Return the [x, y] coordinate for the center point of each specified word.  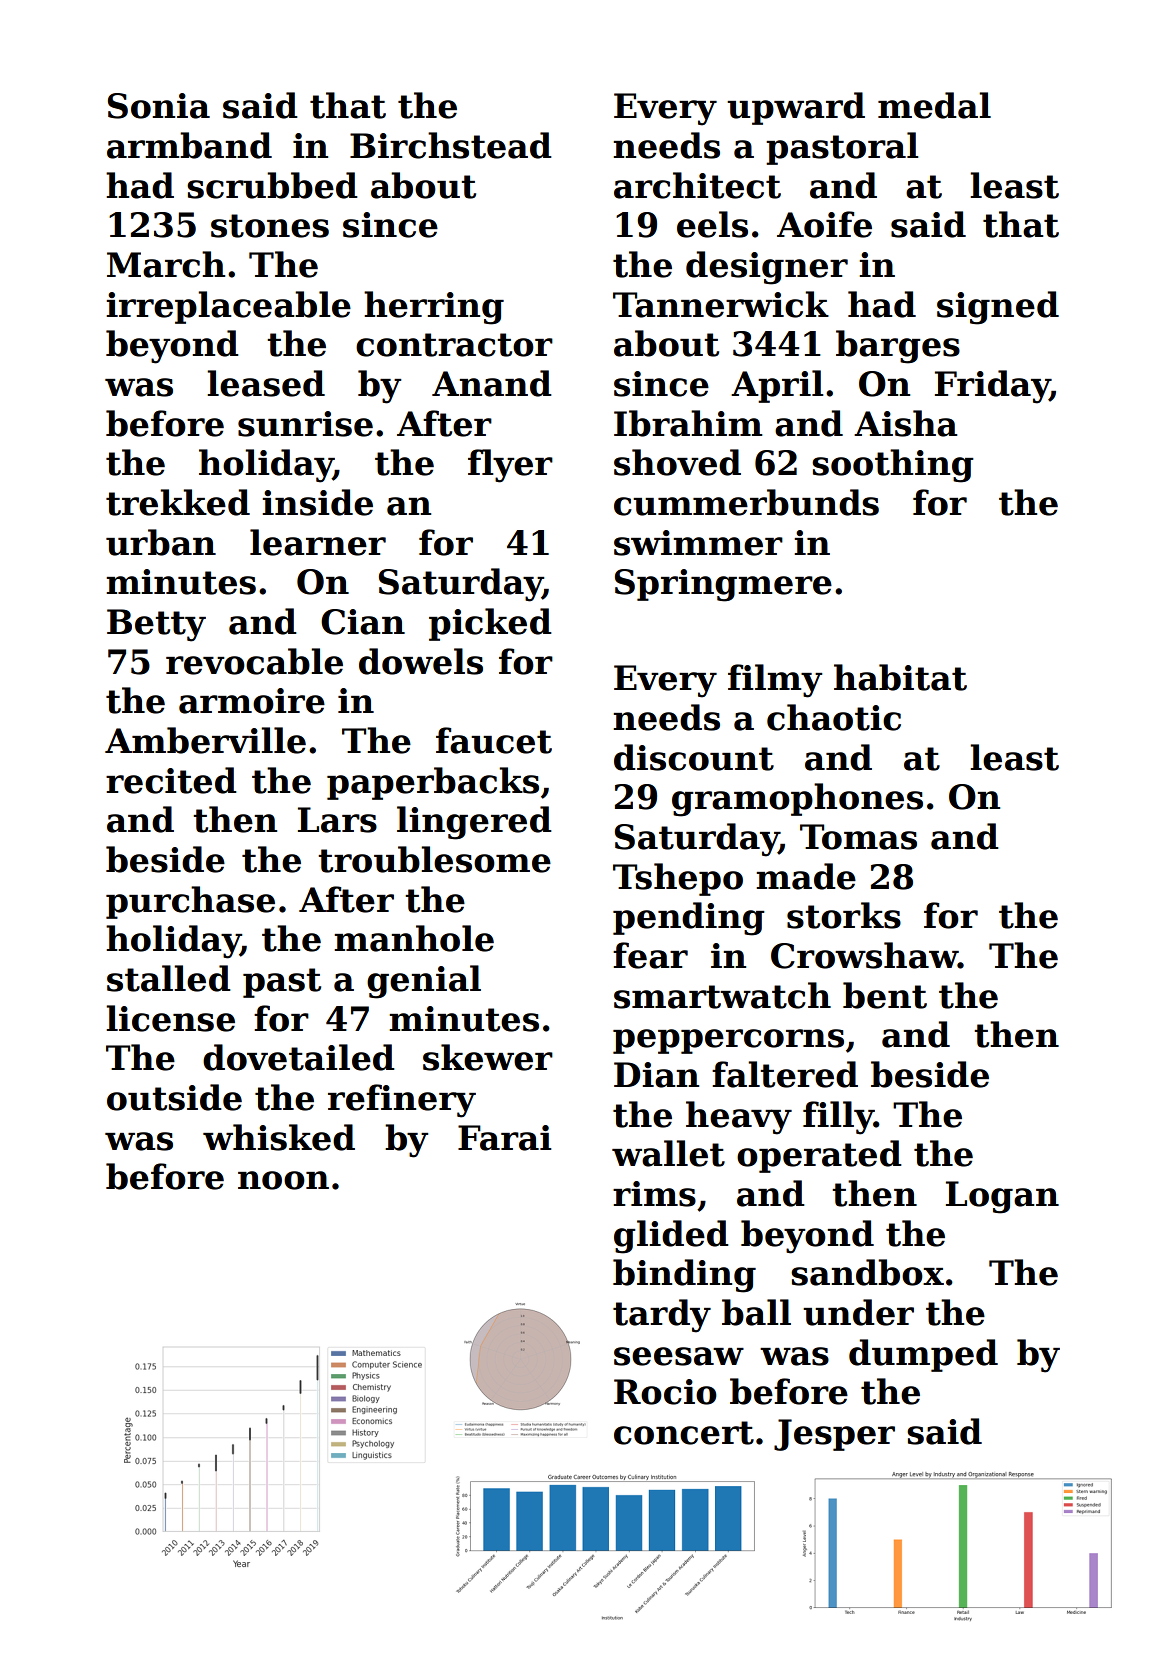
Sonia [159, 106]
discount [694, 757]
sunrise [305, 424]
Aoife [824, 224]
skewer [488, 1057]
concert [684, 1433]
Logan [1002, 1197]
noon [283, 1180]
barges [898, 347]
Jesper [834, 1435]
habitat [900, 677]
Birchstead [451, 145]
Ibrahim [688, 423]
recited [171, 780]
